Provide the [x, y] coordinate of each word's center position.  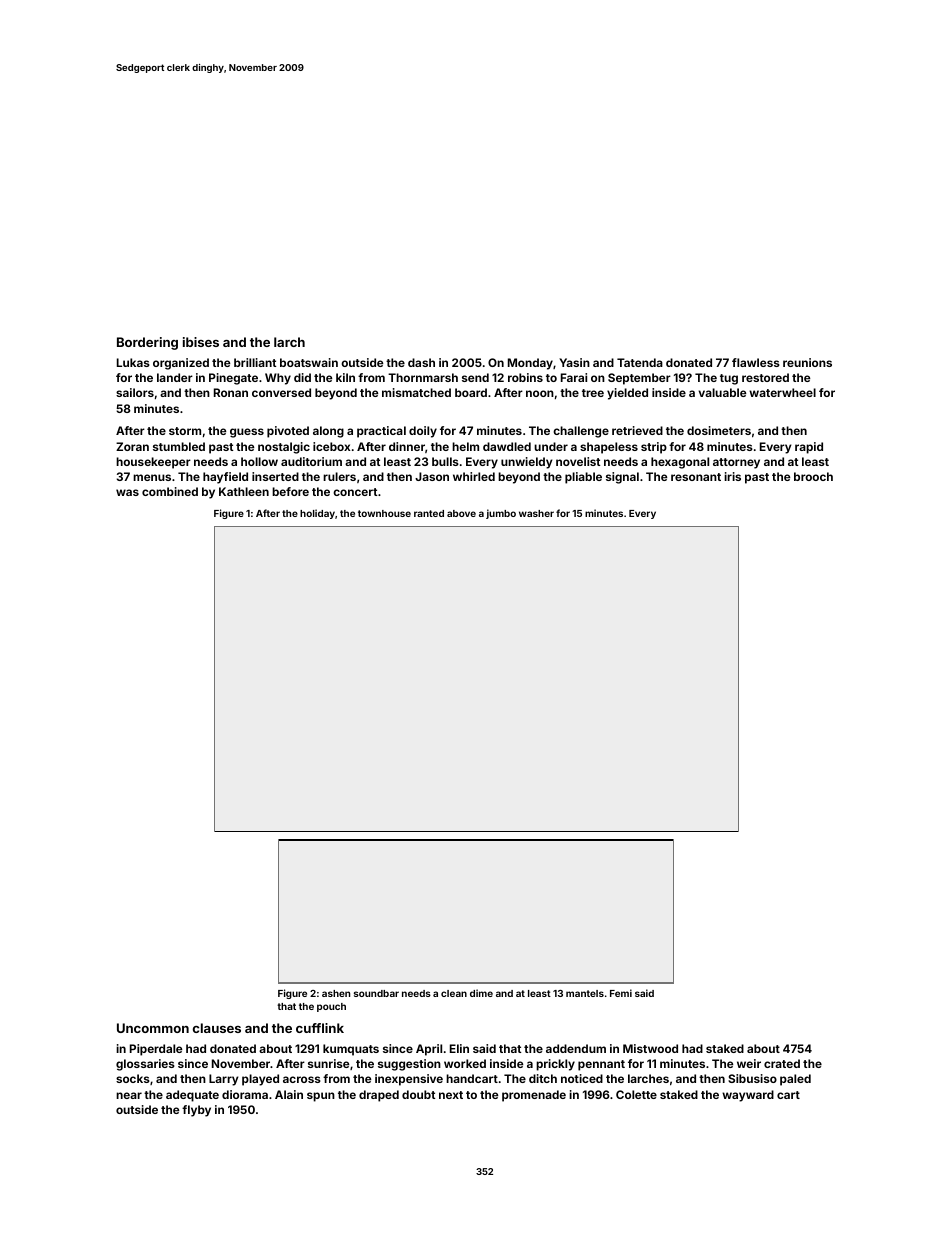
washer [536, 513]
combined [170, 491]
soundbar [376, 993]
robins [525, 377]
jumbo [501, 514]
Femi [621, 993]
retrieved [637, 430]
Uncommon [153, 1028]
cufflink [320, 1028]
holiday [317, 514]
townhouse [384, 513]
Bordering [147, 343]
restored [765, 377]
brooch [813, 476]
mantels [585, 993]
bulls [445, 461]
